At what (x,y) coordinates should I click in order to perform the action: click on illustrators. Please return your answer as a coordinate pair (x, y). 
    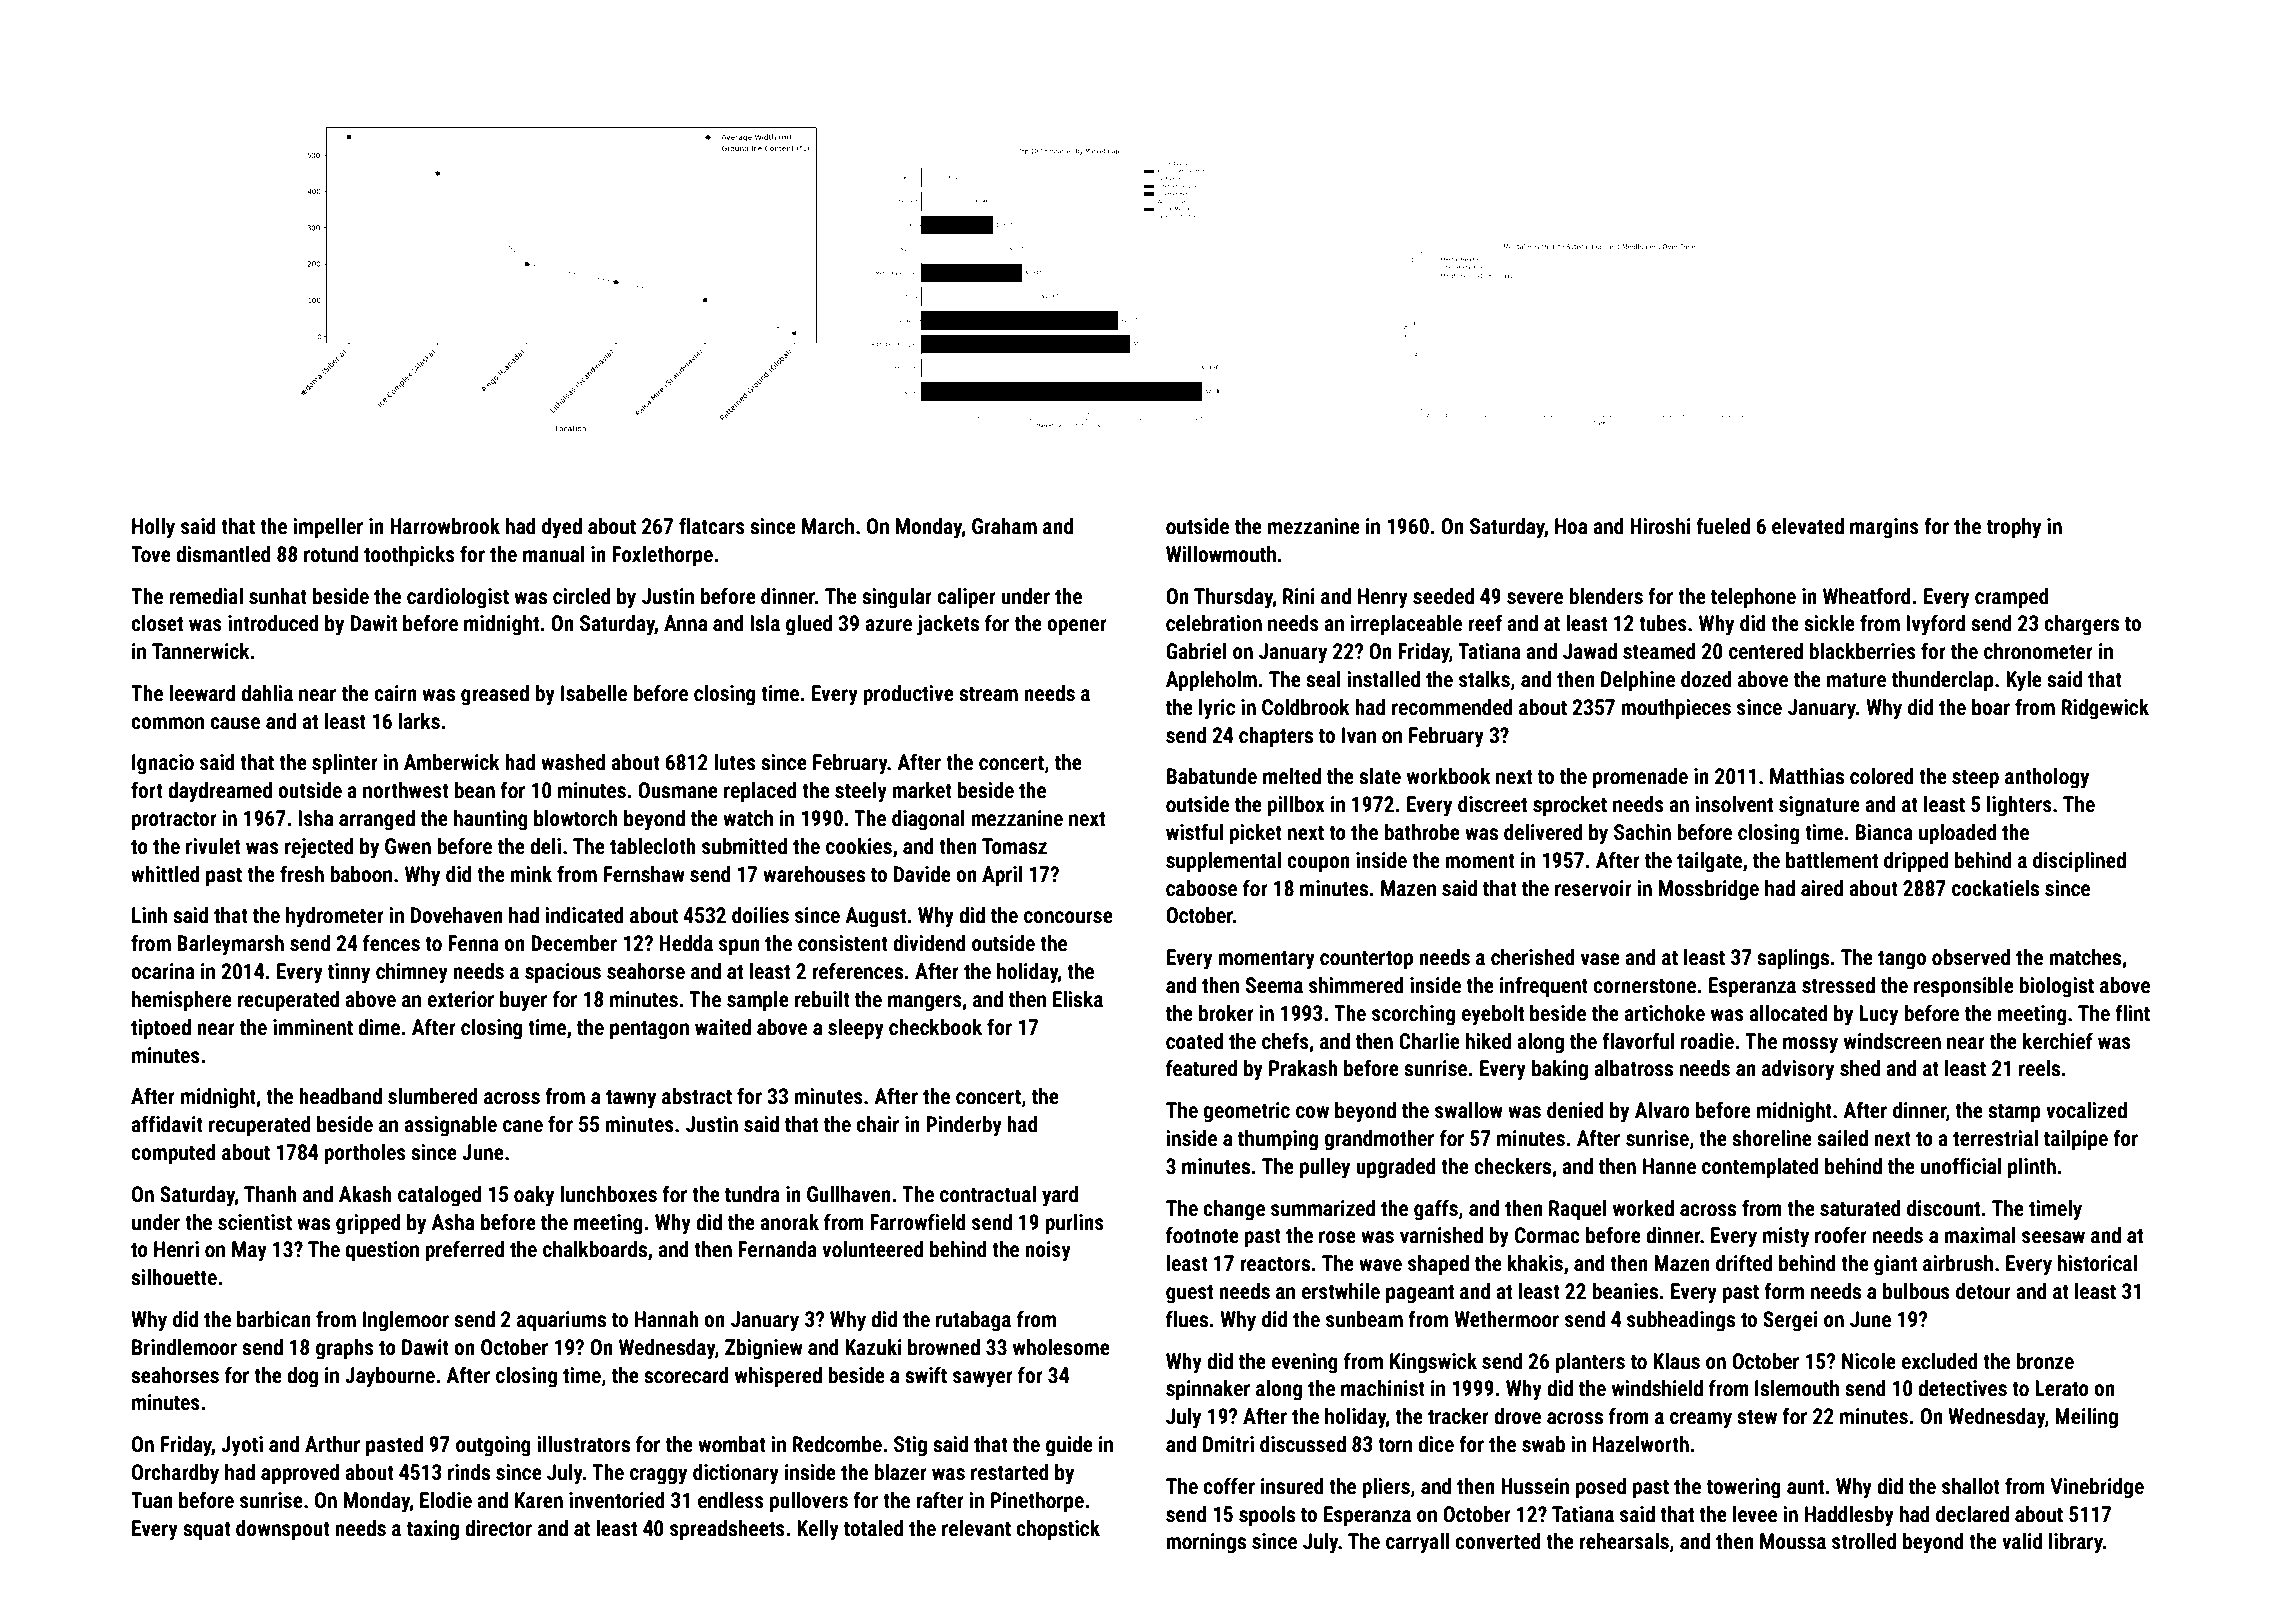
    Looking at the image, I should click on (583, 1444).
